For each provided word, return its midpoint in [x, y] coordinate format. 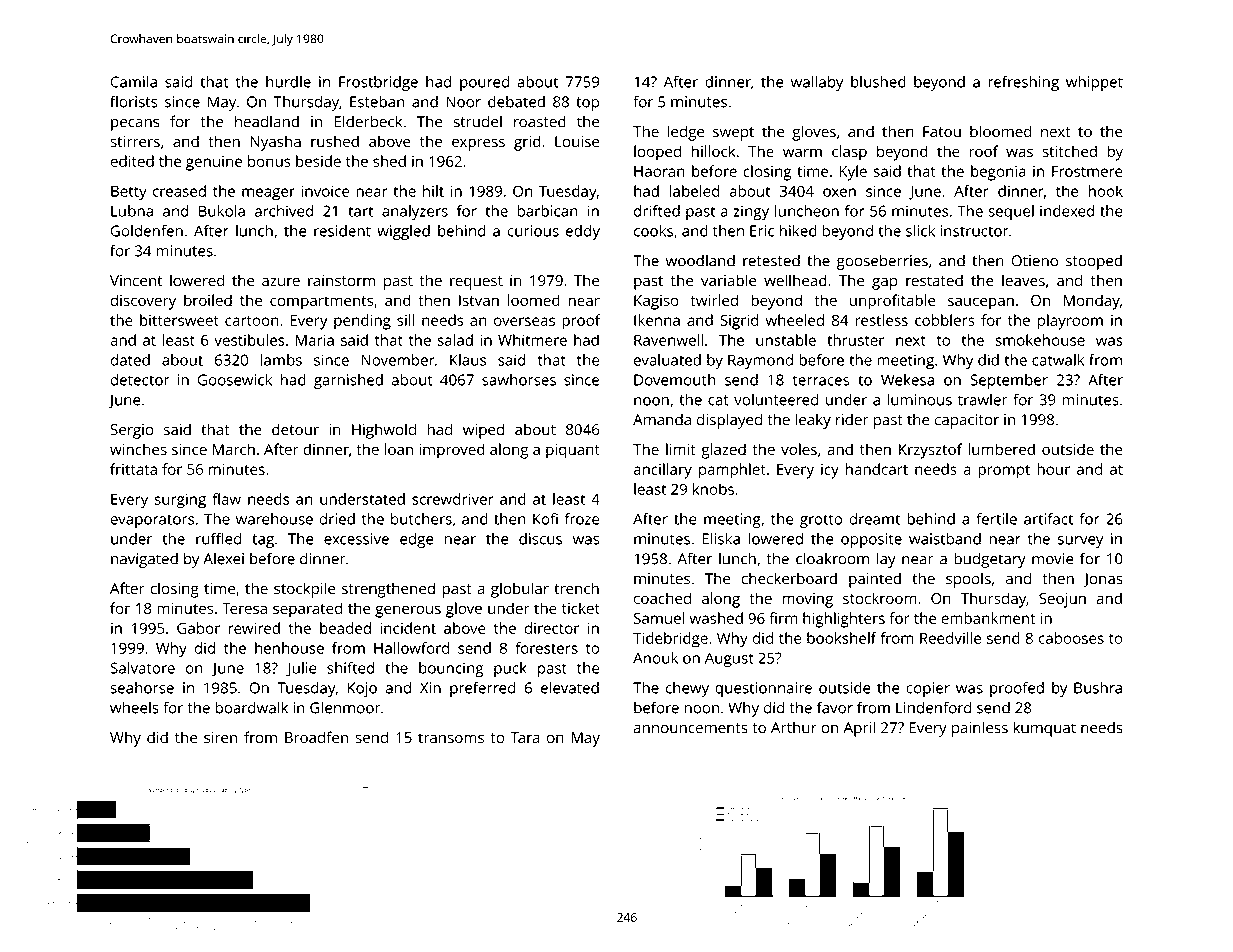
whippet [1094, 83]
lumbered [1001, 449]
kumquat [1044, 729]
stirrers [135, 142]
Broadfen [316, 737]
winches [138, 449]
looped [657, 153]
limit [681, 449]
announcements [691, 728]
